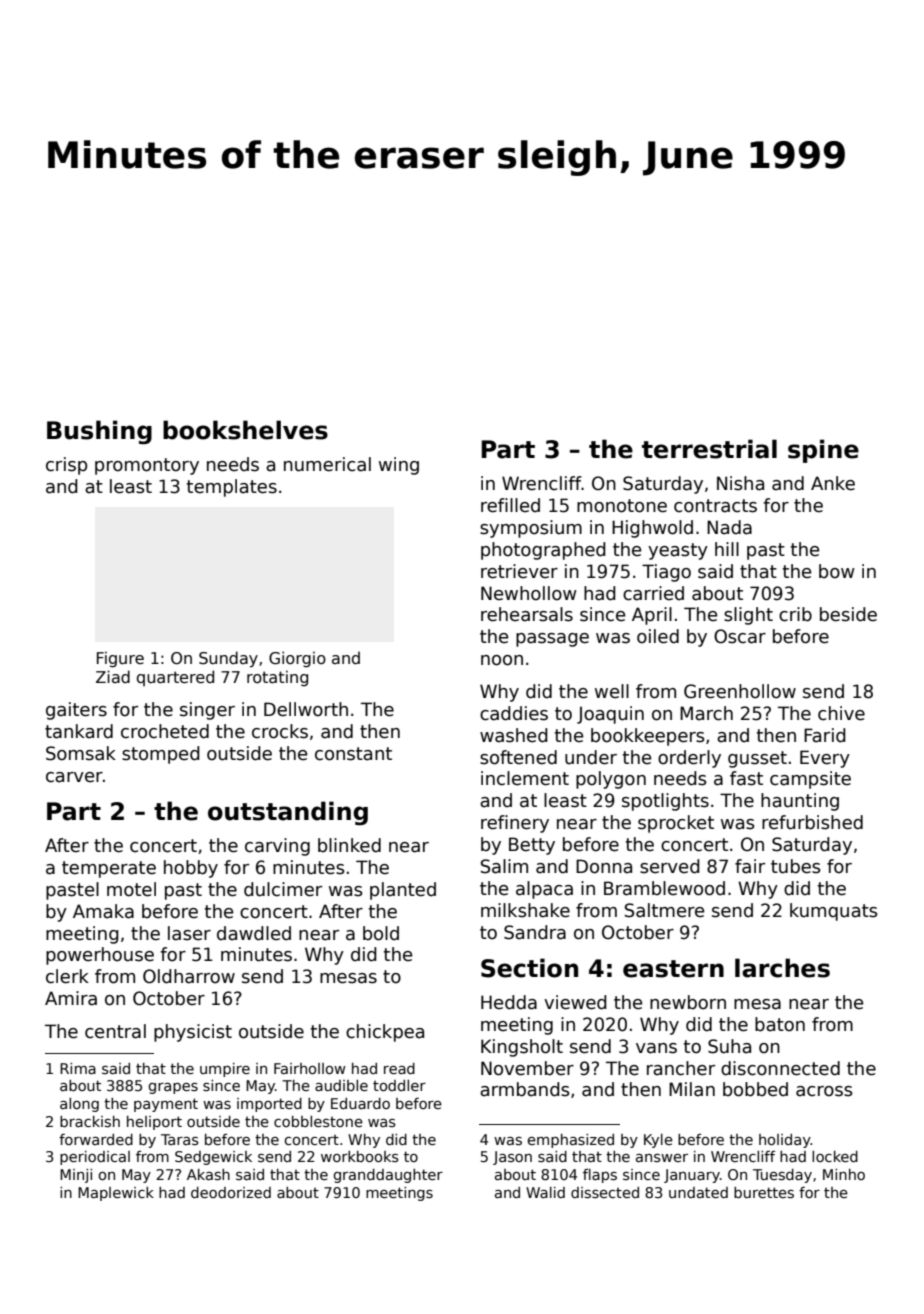 The image size is (924, 1314). I want to click on Ziad, so click(113, 676).
